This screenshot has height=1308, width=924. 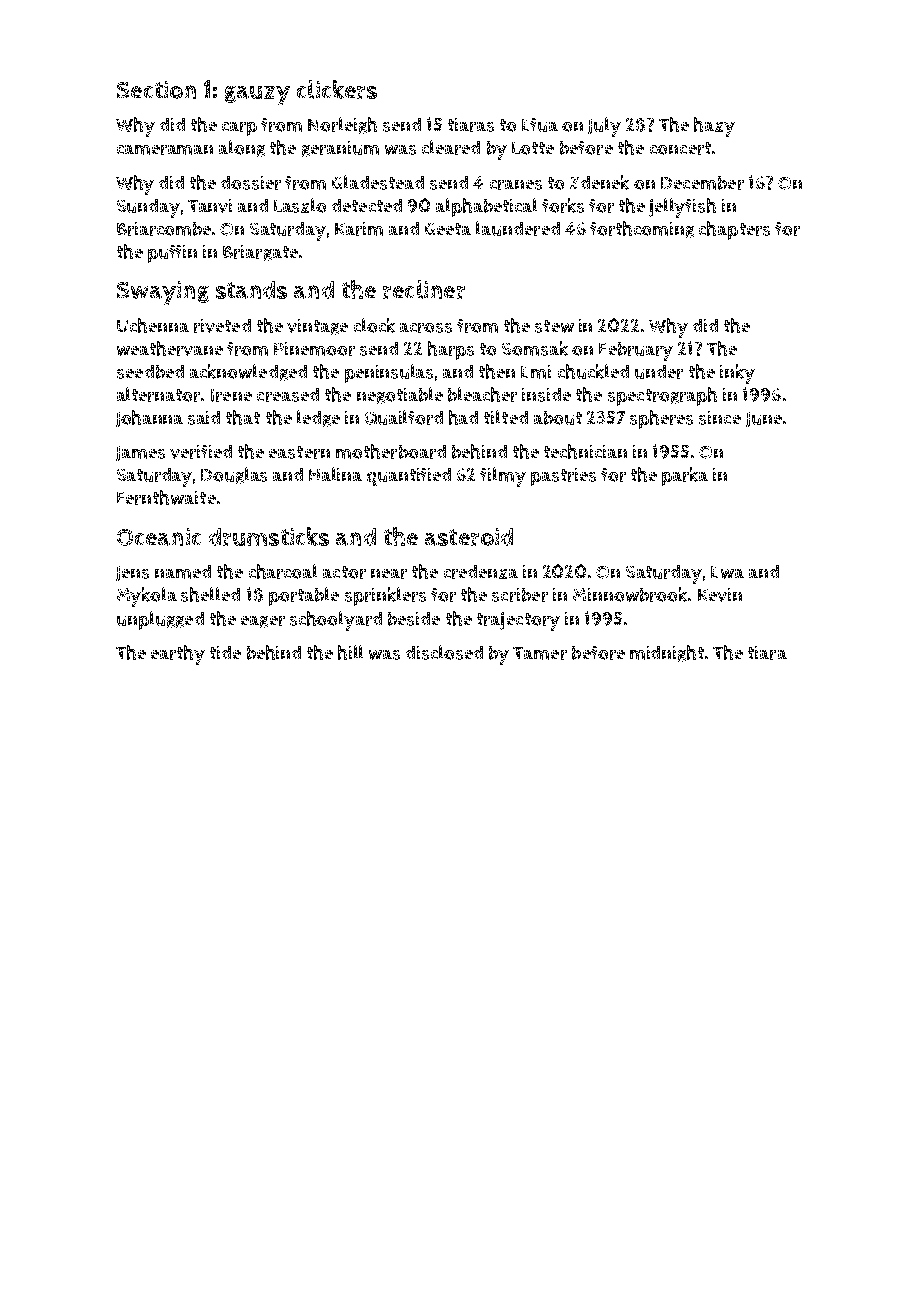 What do you see at coordinates (149, 418) in the screenshot?
I see `Johanna` at bounding box center [149, 418].
